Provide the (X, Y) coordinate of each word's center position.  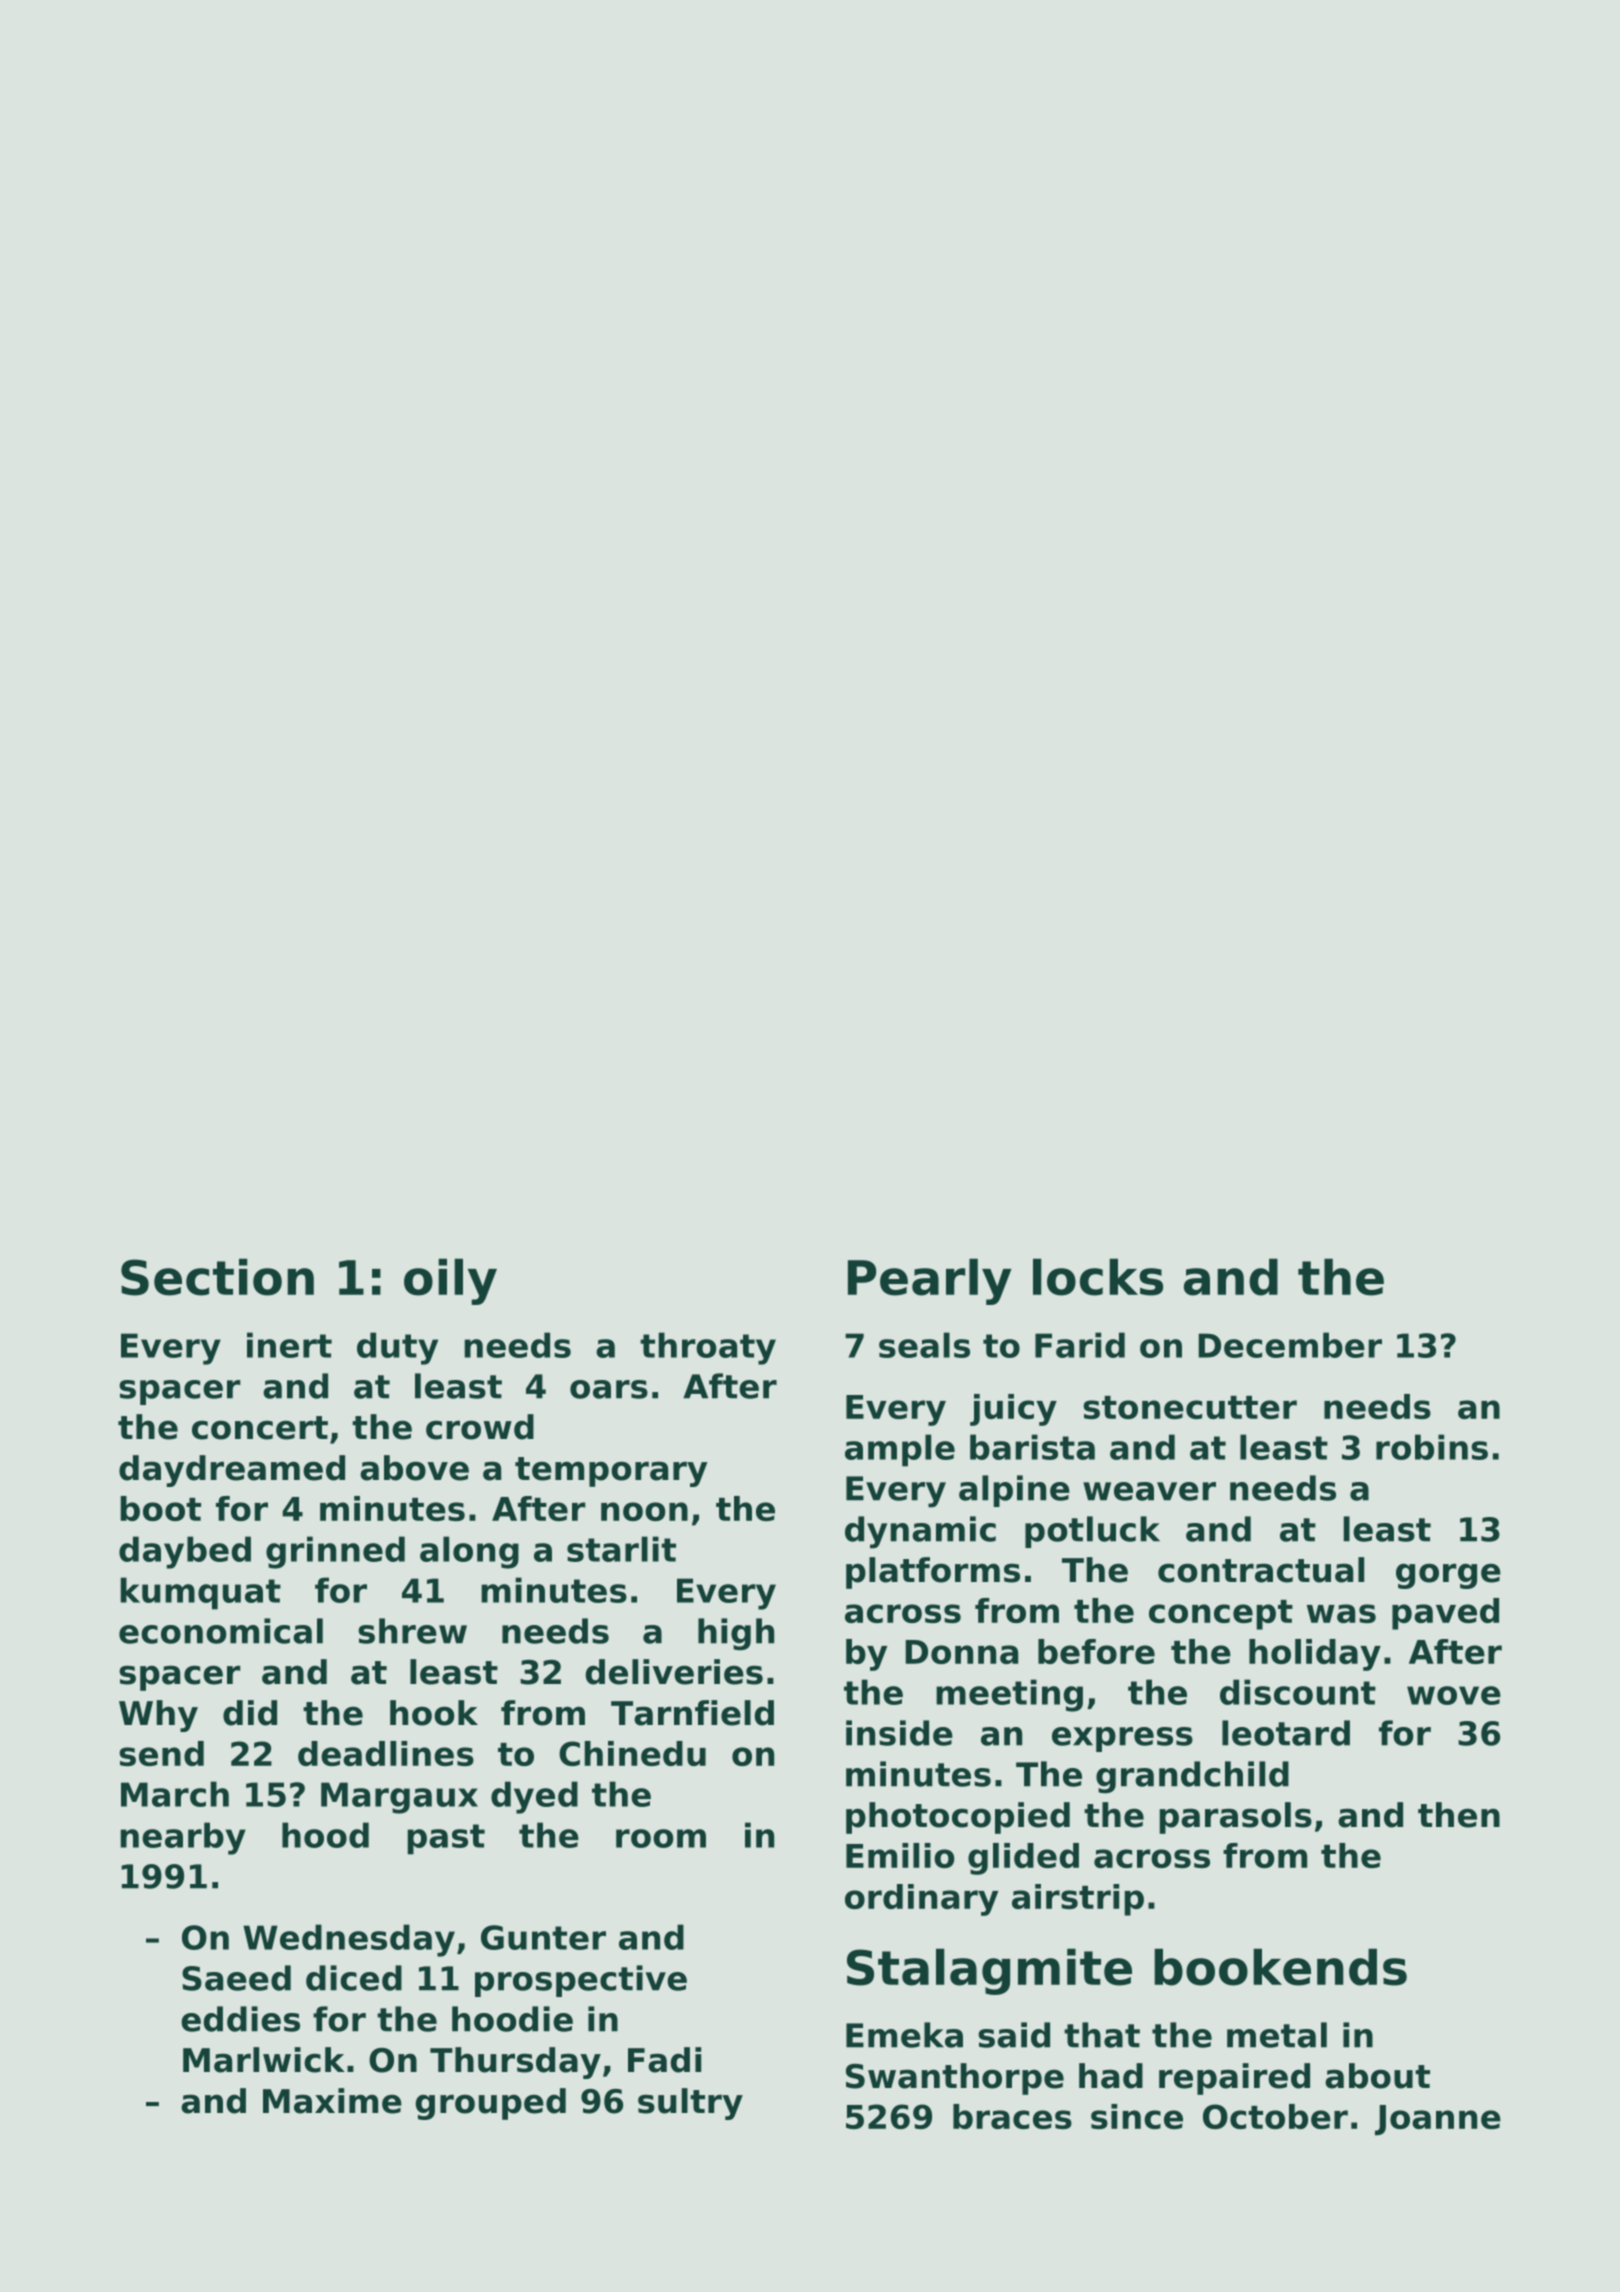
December (1290, 1345)
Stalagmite (989, 1971)
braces (1012, 2116)
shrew (412, 1631)
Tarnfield (692, 1713)
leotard (1286, 1733)
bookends (1280, 1967)
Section (217, 1277)
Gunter (543, 1937)
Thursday (515, 2063)
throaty (708, 1348)
